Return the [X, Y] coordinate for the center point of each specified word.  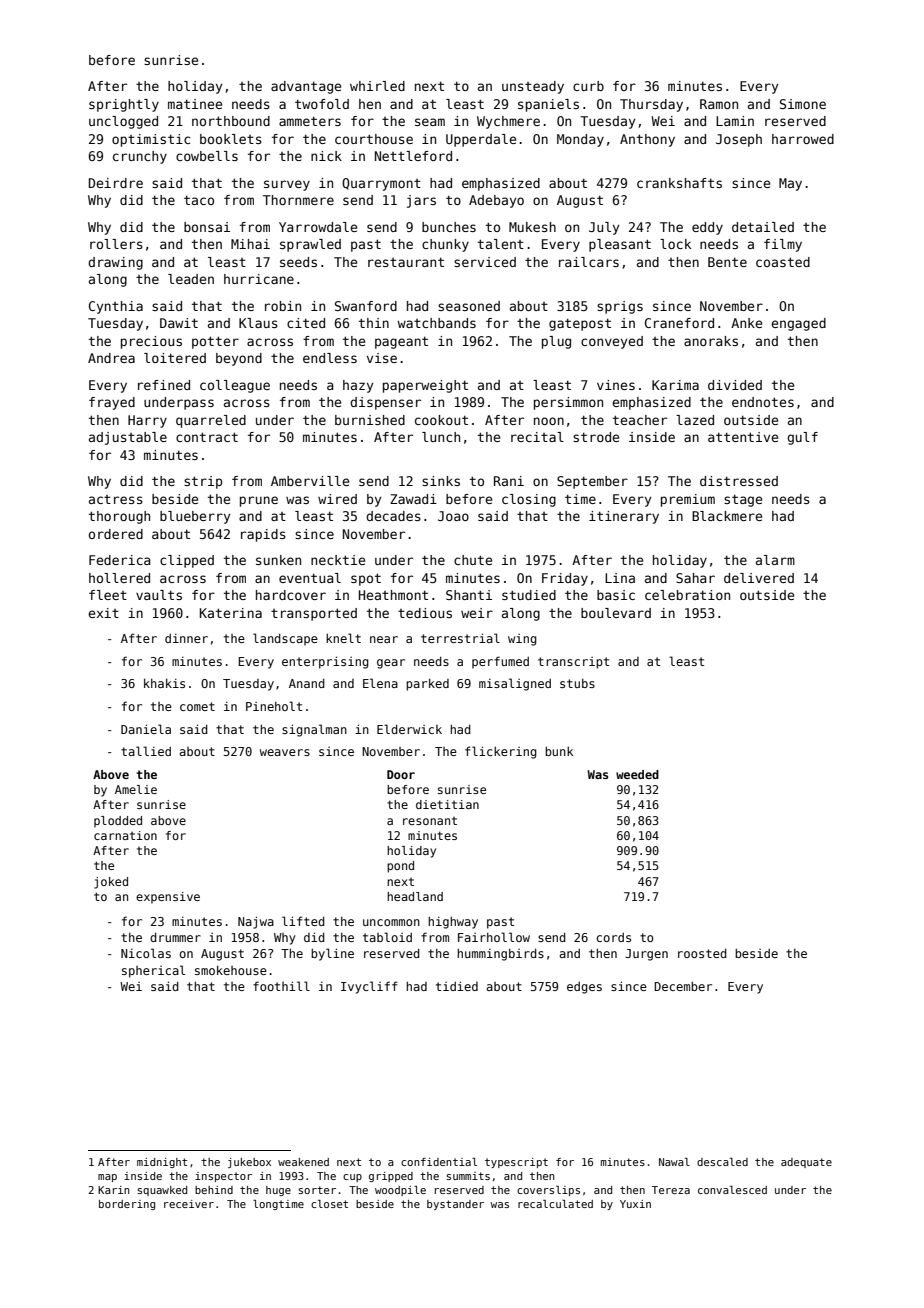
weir [477, 613]
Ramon [719, 104]
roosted [702, 953]
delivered [759, 578]
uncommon [391, 922]
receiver [189, 1204]
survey [287, 185]
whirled [377, 86]
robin [283, 306]
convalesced [732, 1190]
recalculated [555, 1204]
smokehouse [231, 970]
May [790, 184]
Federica [120, 560]
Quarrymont [381, 184]
